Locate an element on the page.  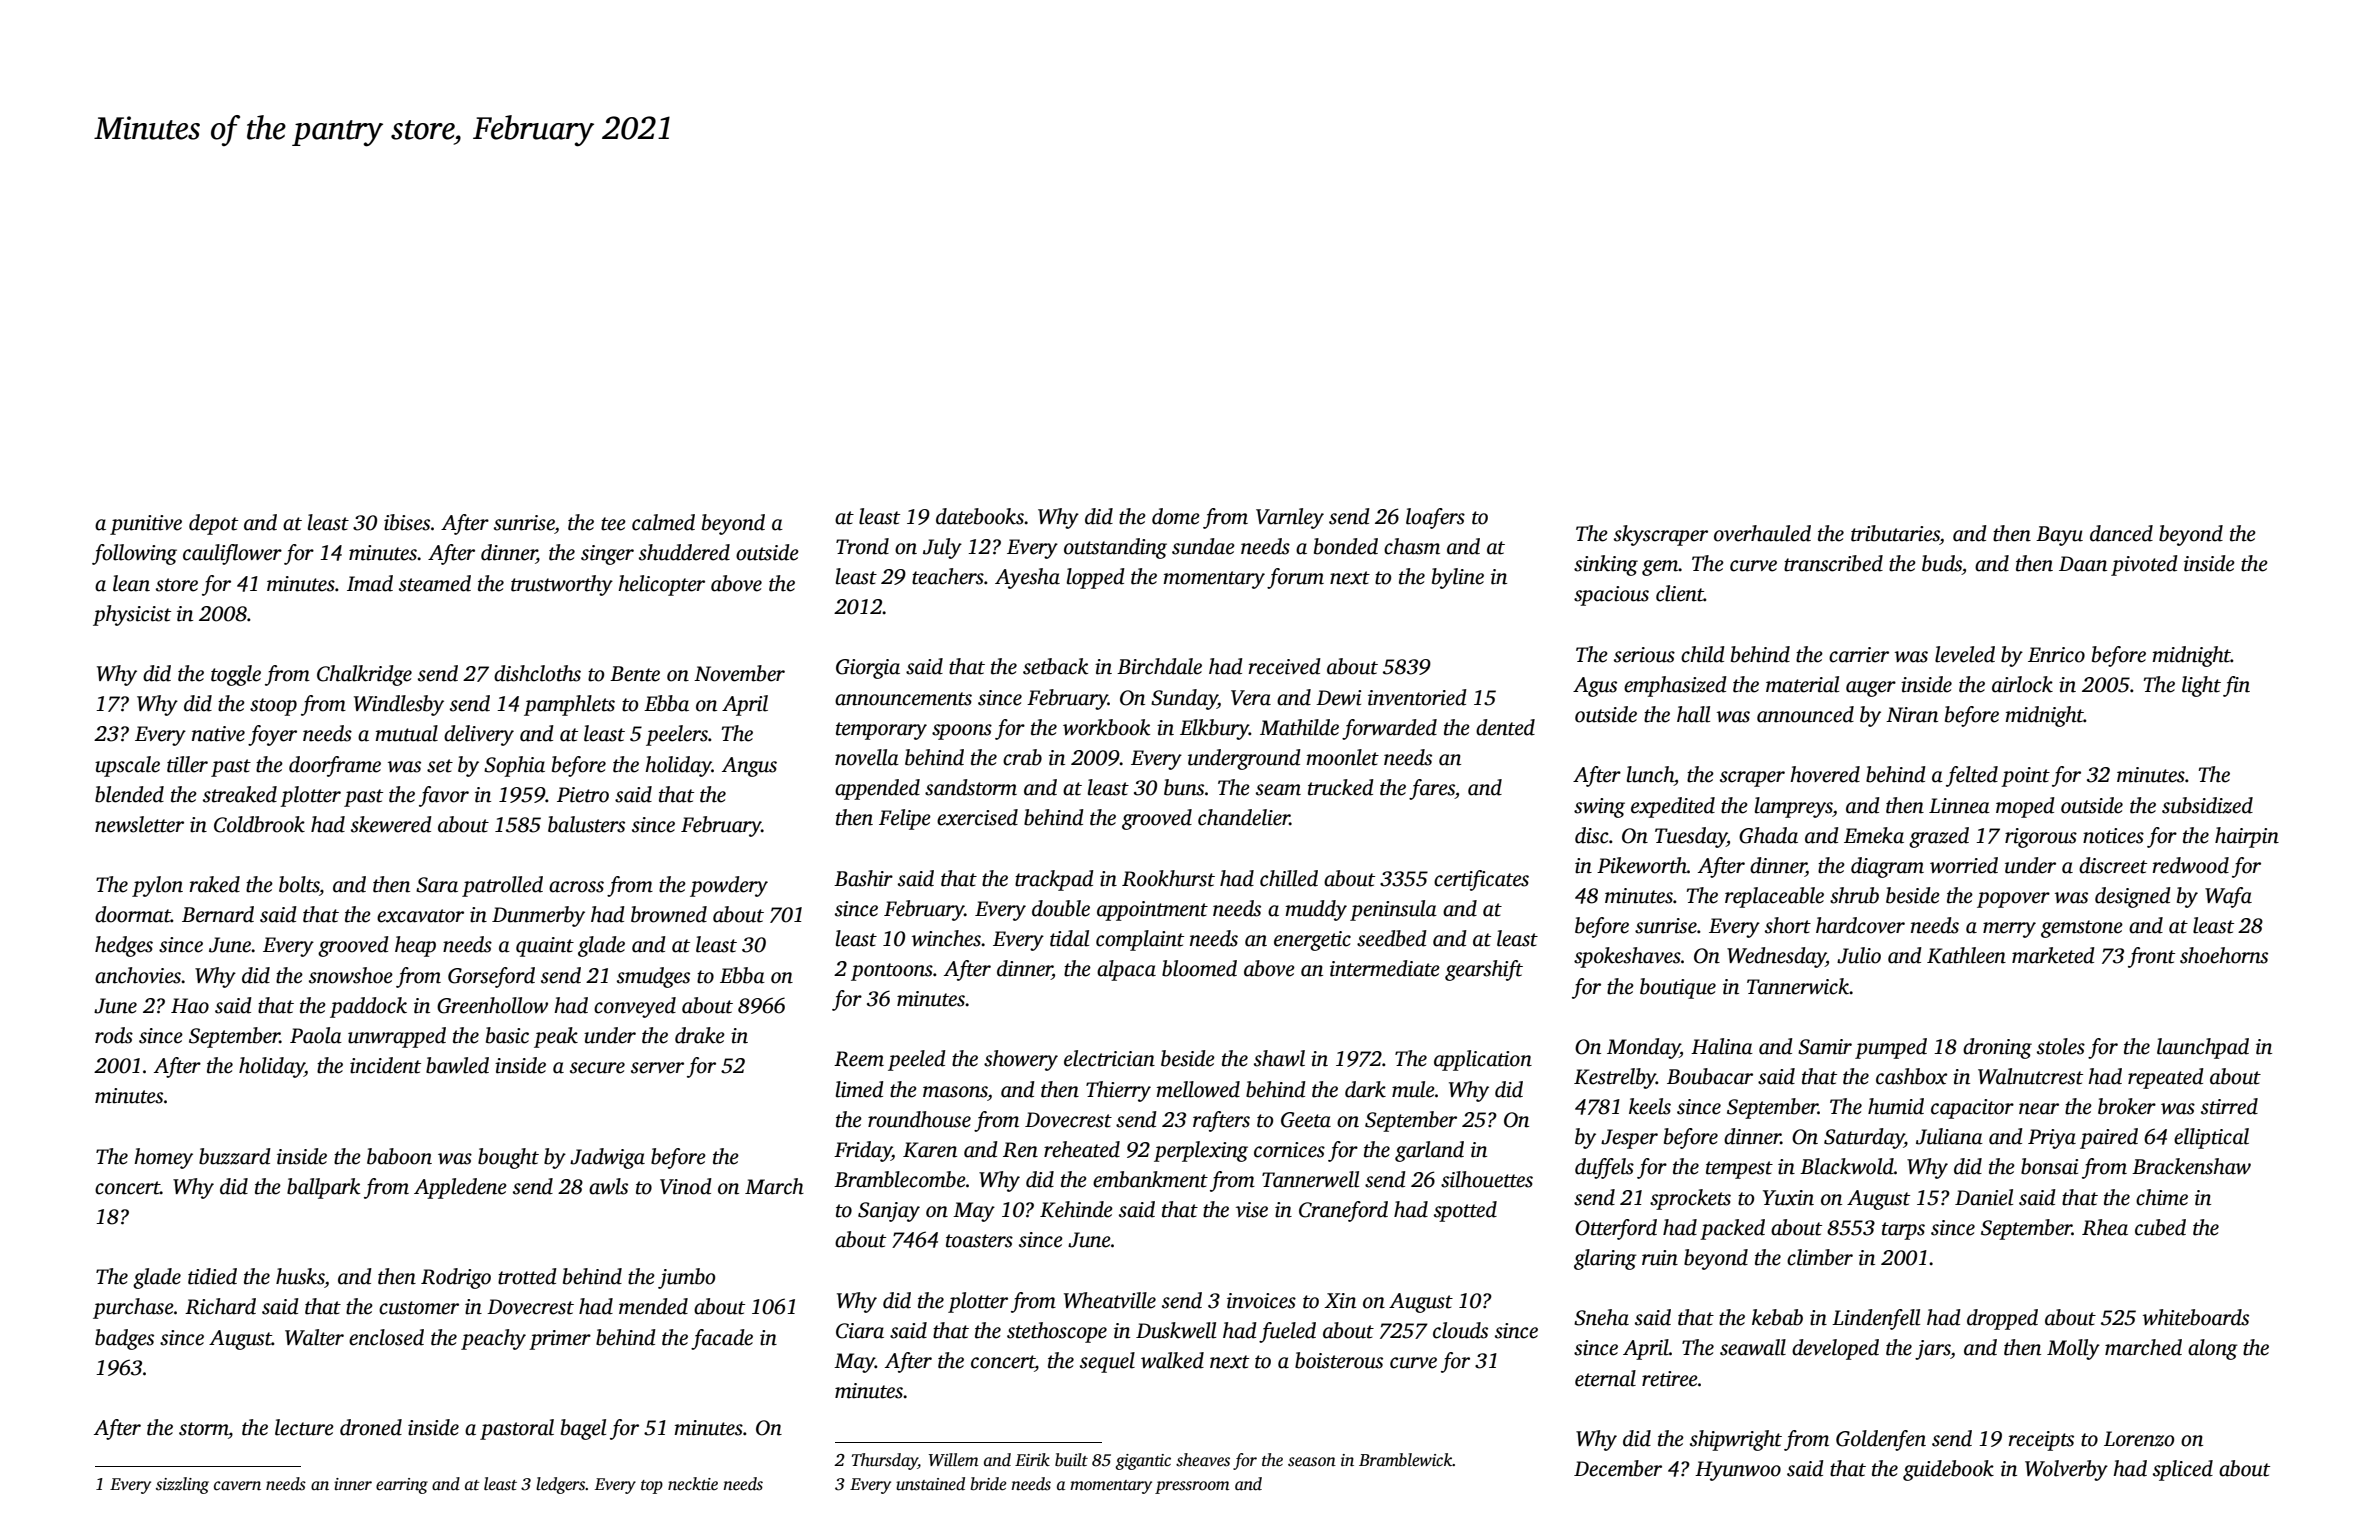
dome is located at coordinates (1176, 516).
